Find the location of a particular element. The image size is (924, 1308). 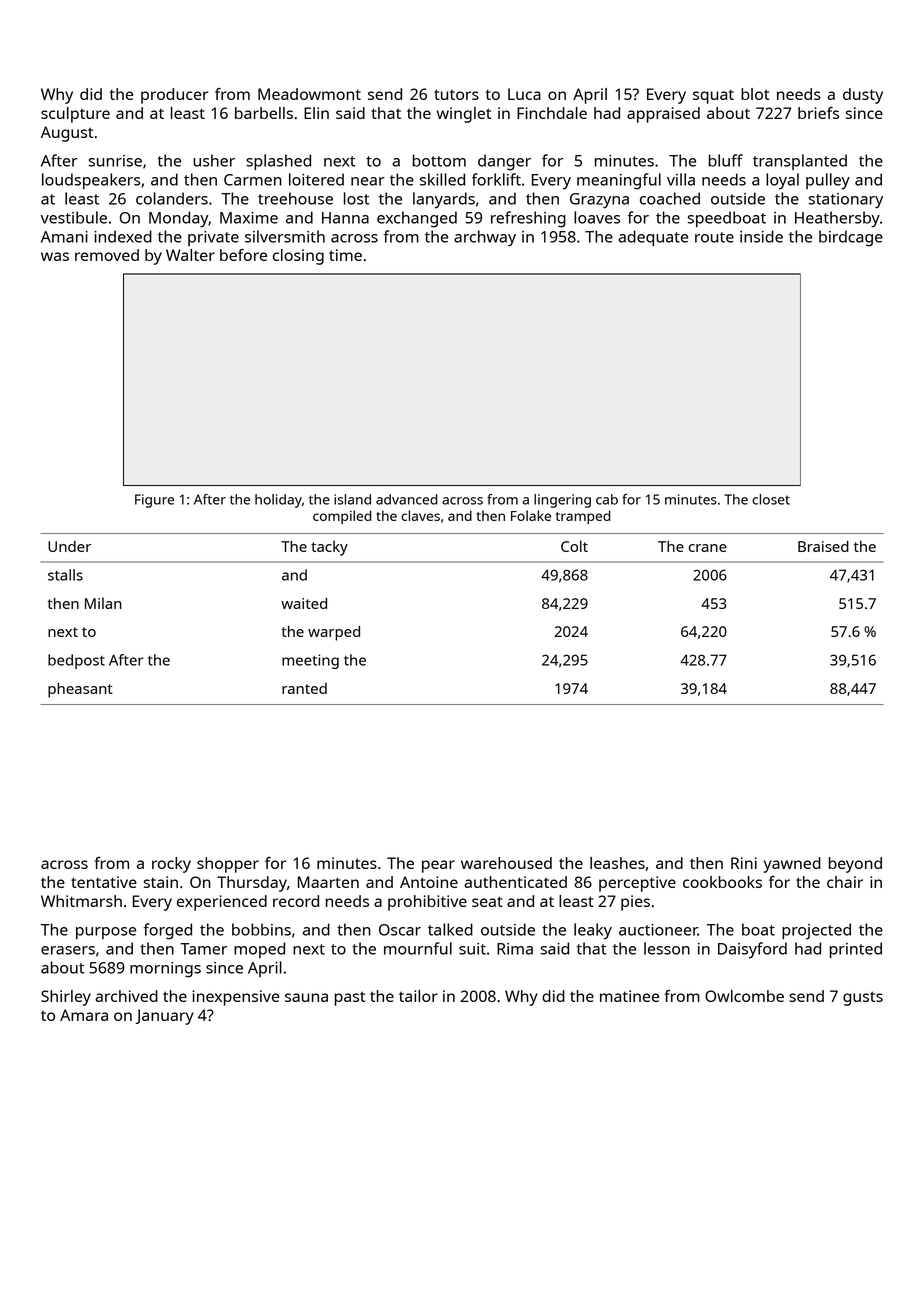

blot is located at coordinates (755, 94).
